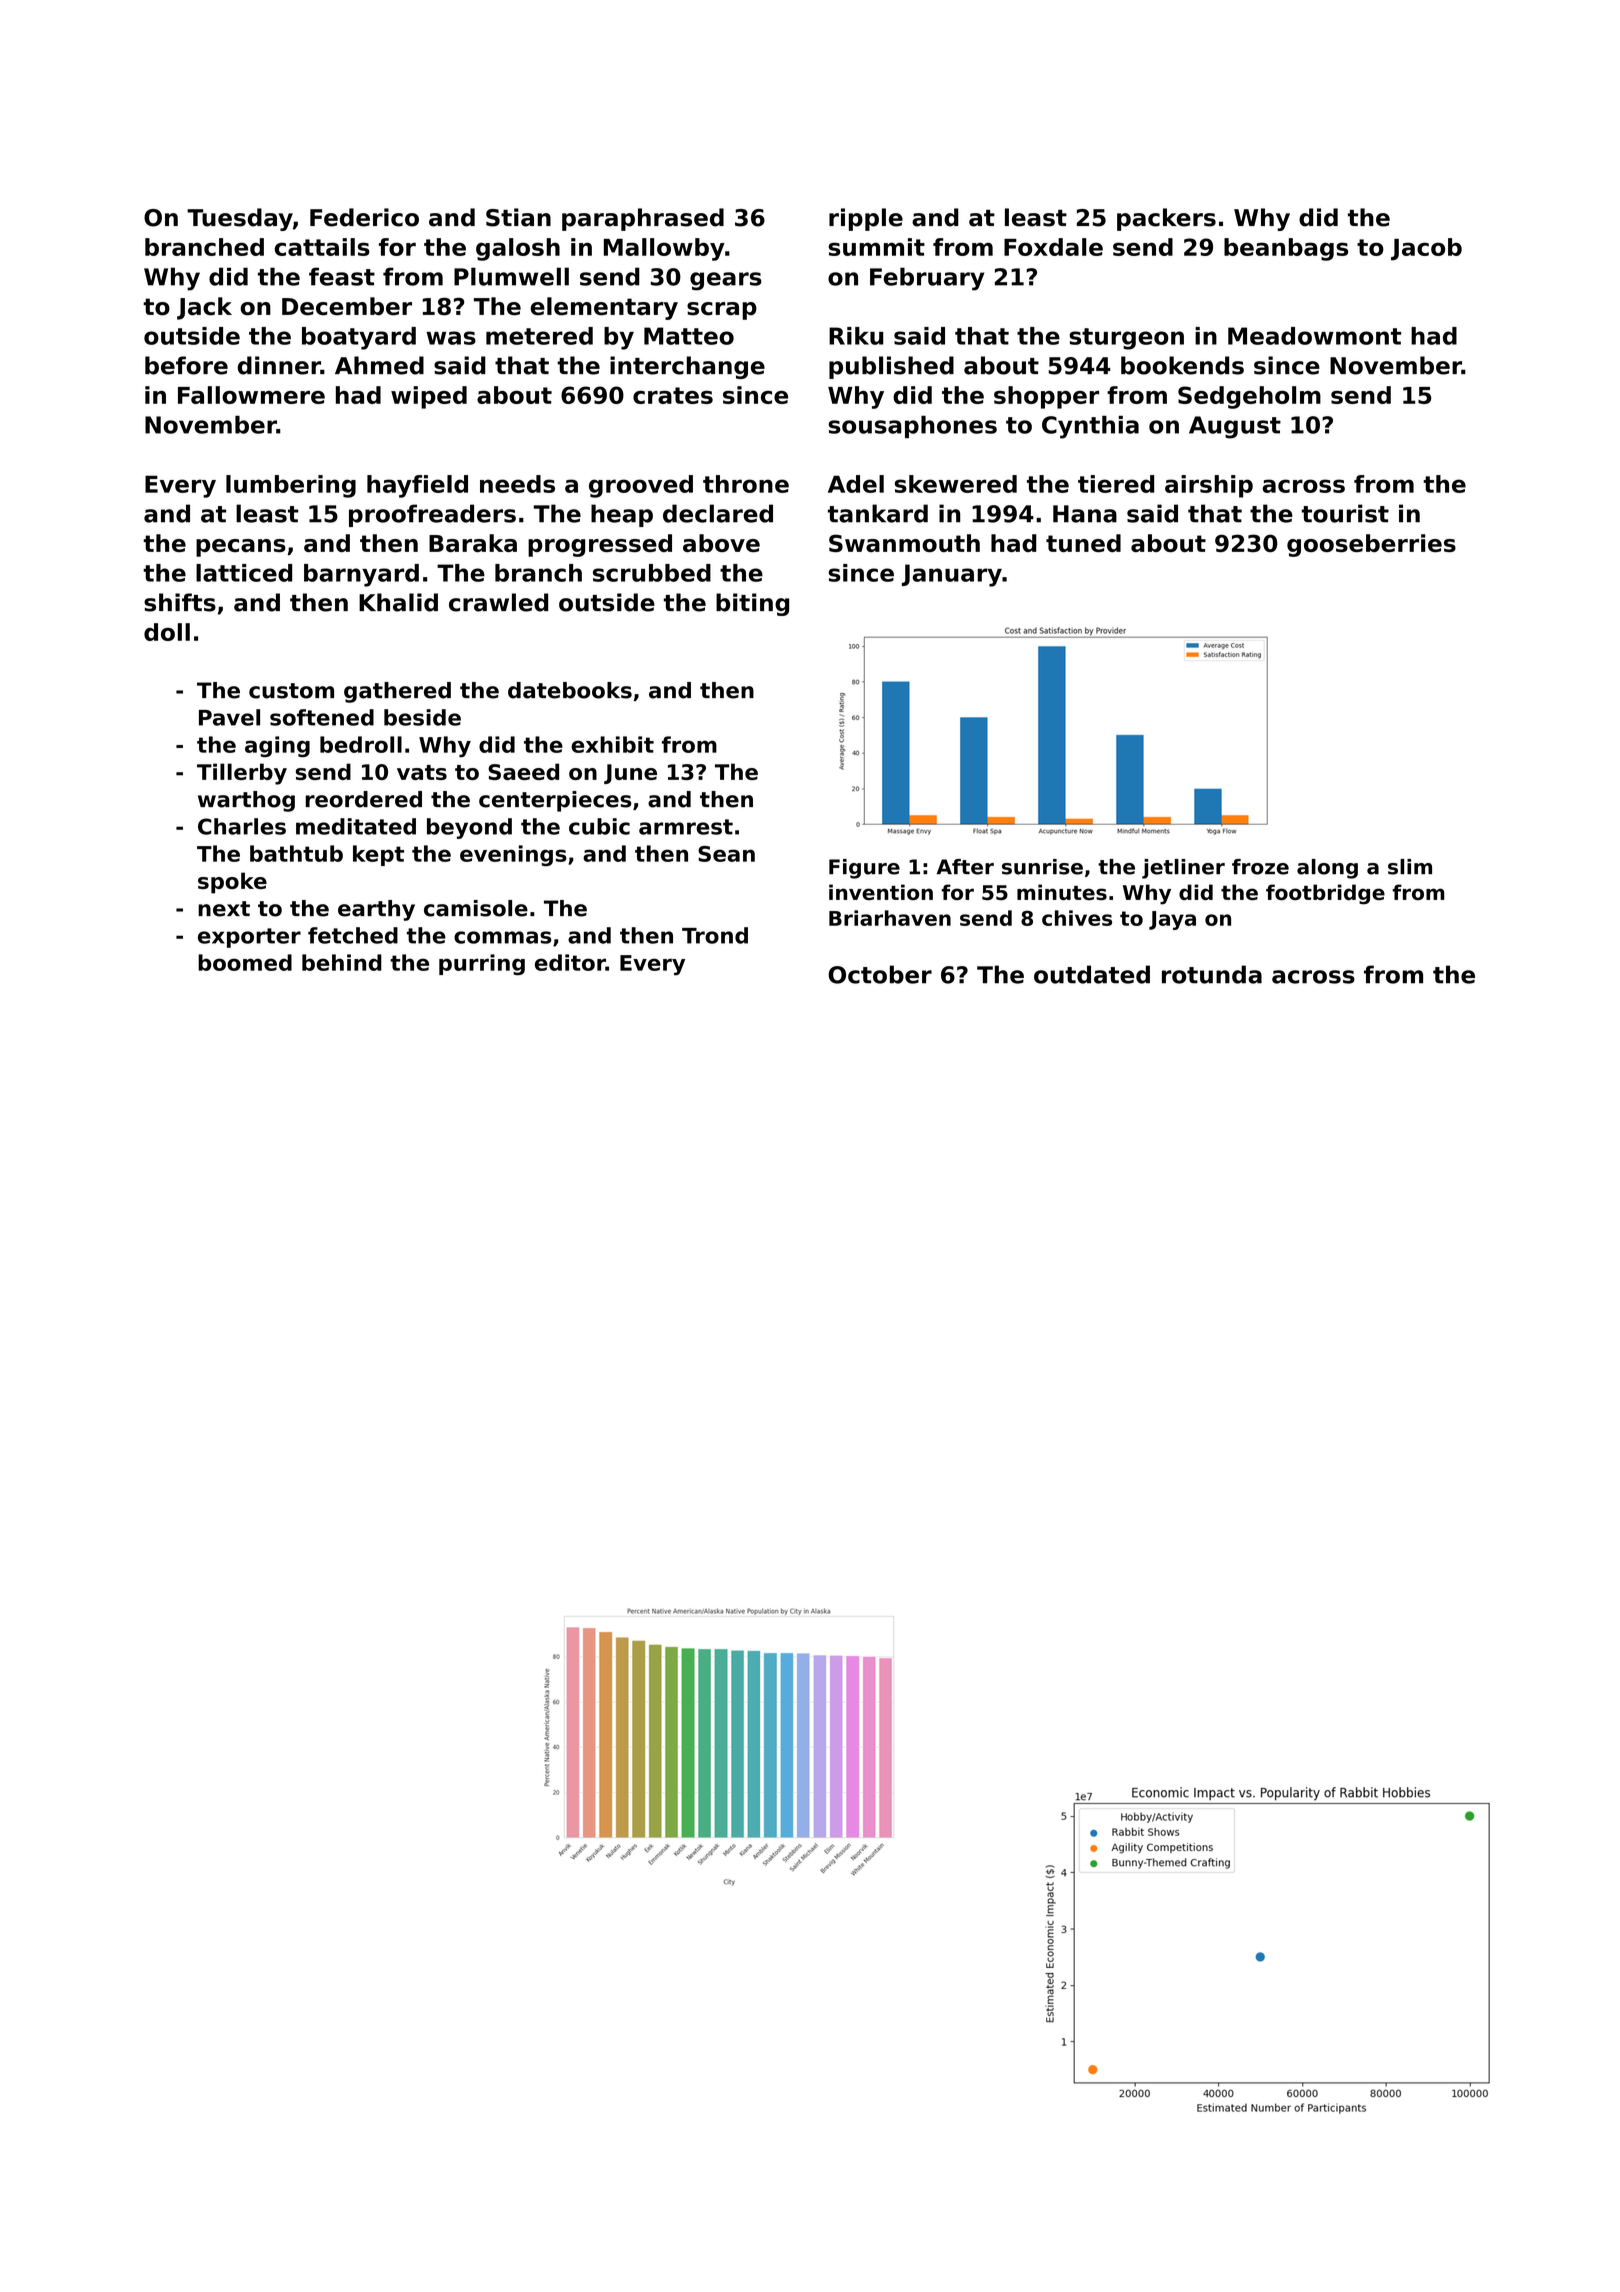  Describe the element at coordinates (1410, 867) in the screenshot. I see `slim` at that location.
